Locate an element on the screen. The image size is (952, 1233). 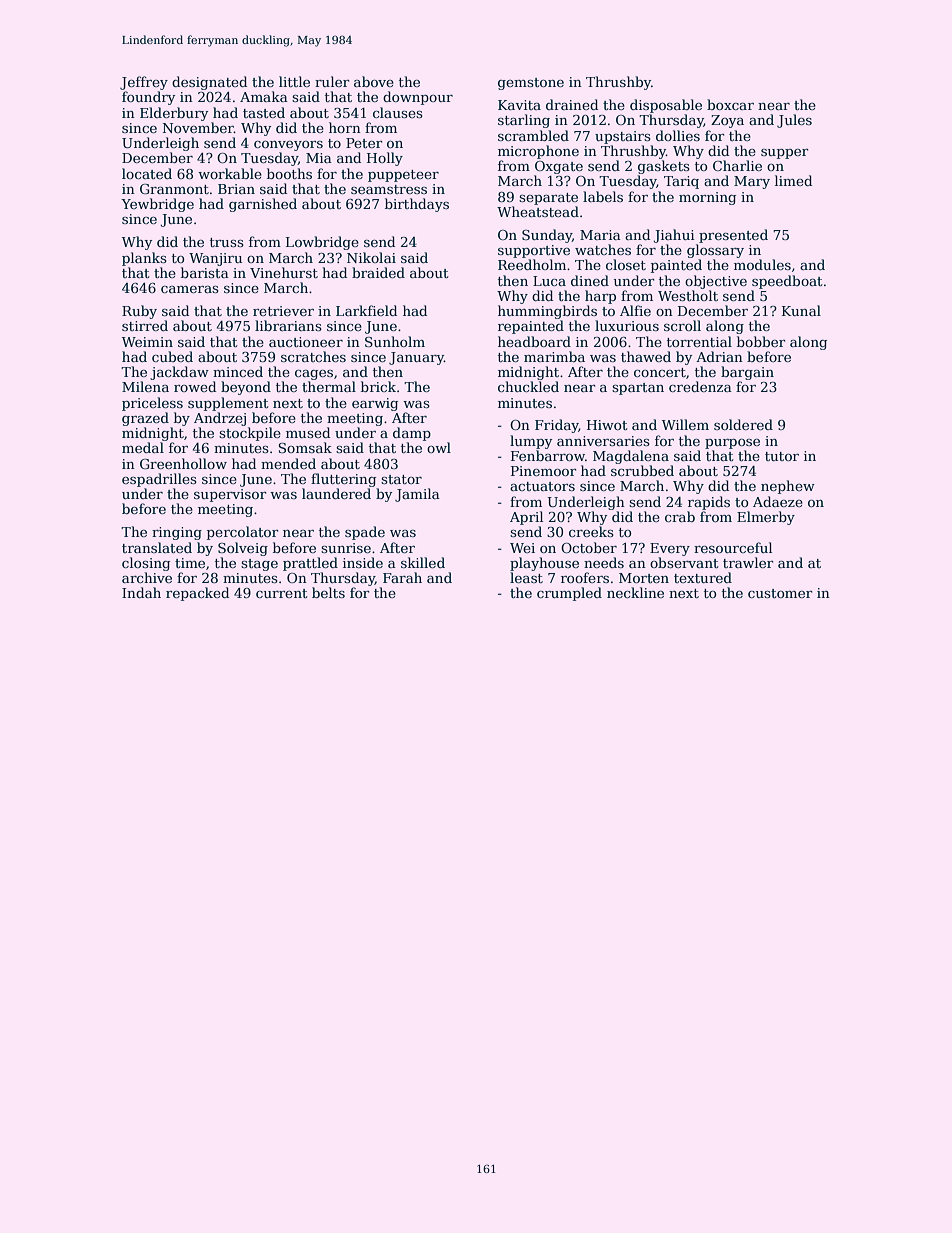
ringing is located at coordinates (177, 533).
